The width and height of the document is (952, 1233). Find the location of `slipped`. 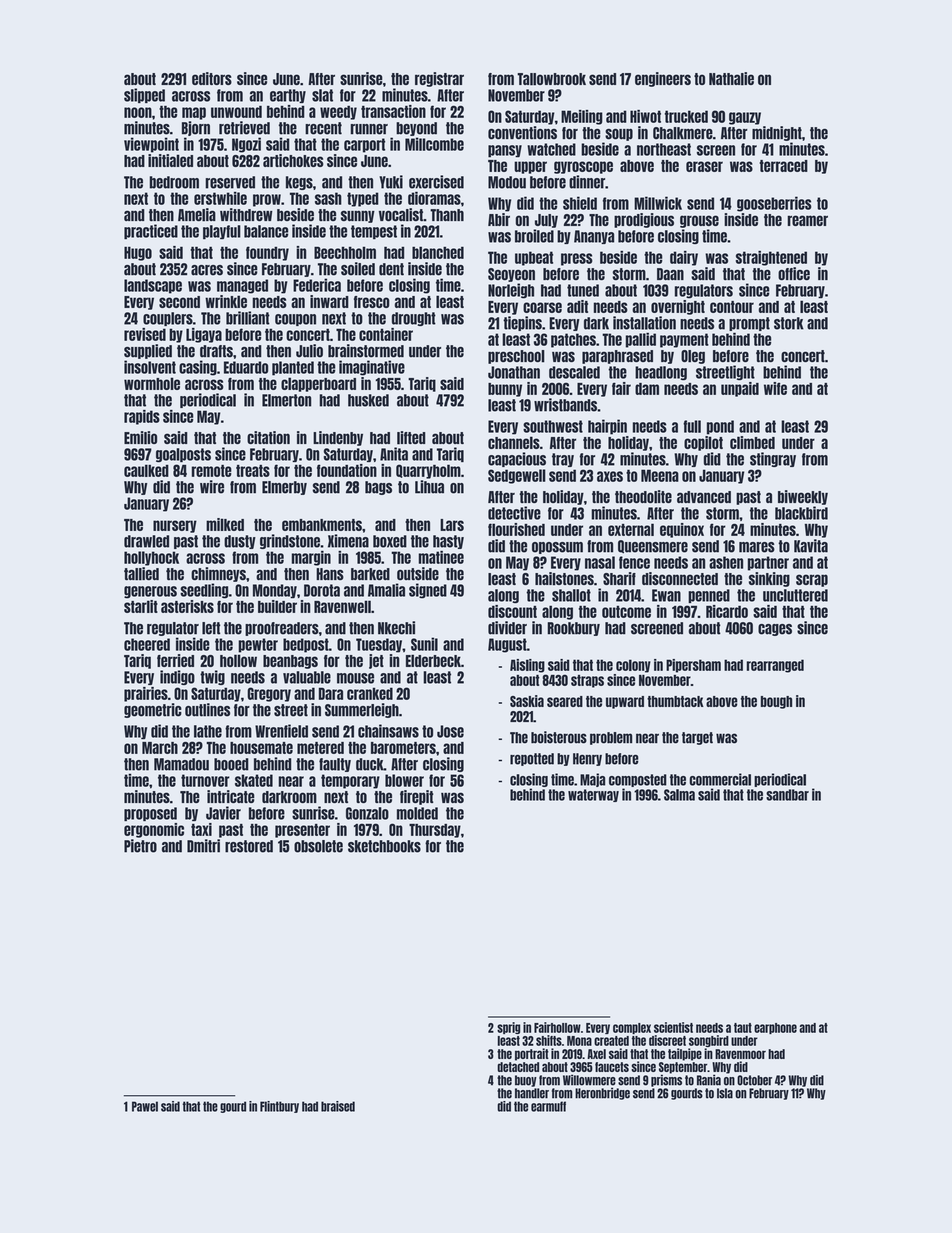

slipped is located at coordinates (144, 95).
